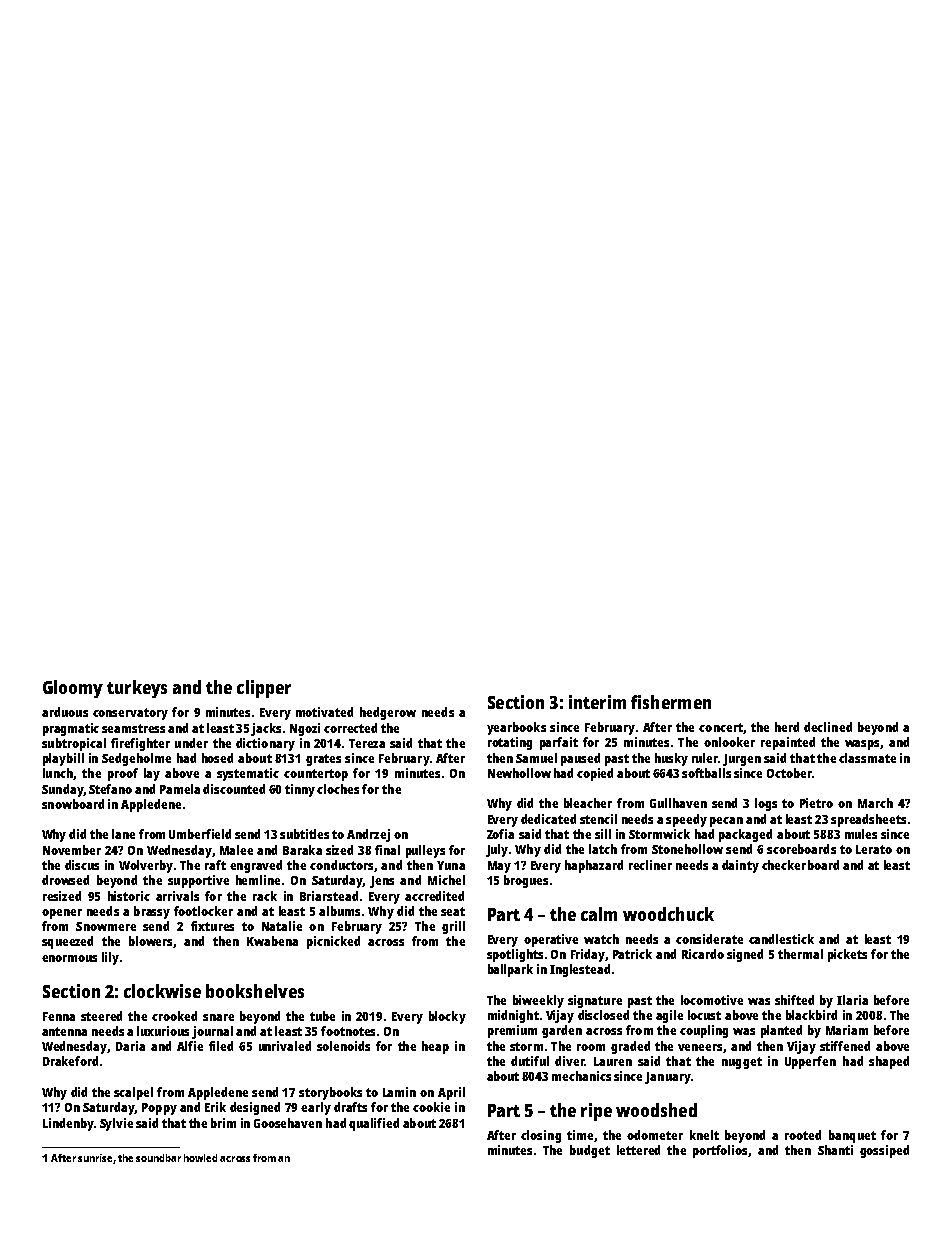  I want to click on Stonehollow, so click(687, 849).
